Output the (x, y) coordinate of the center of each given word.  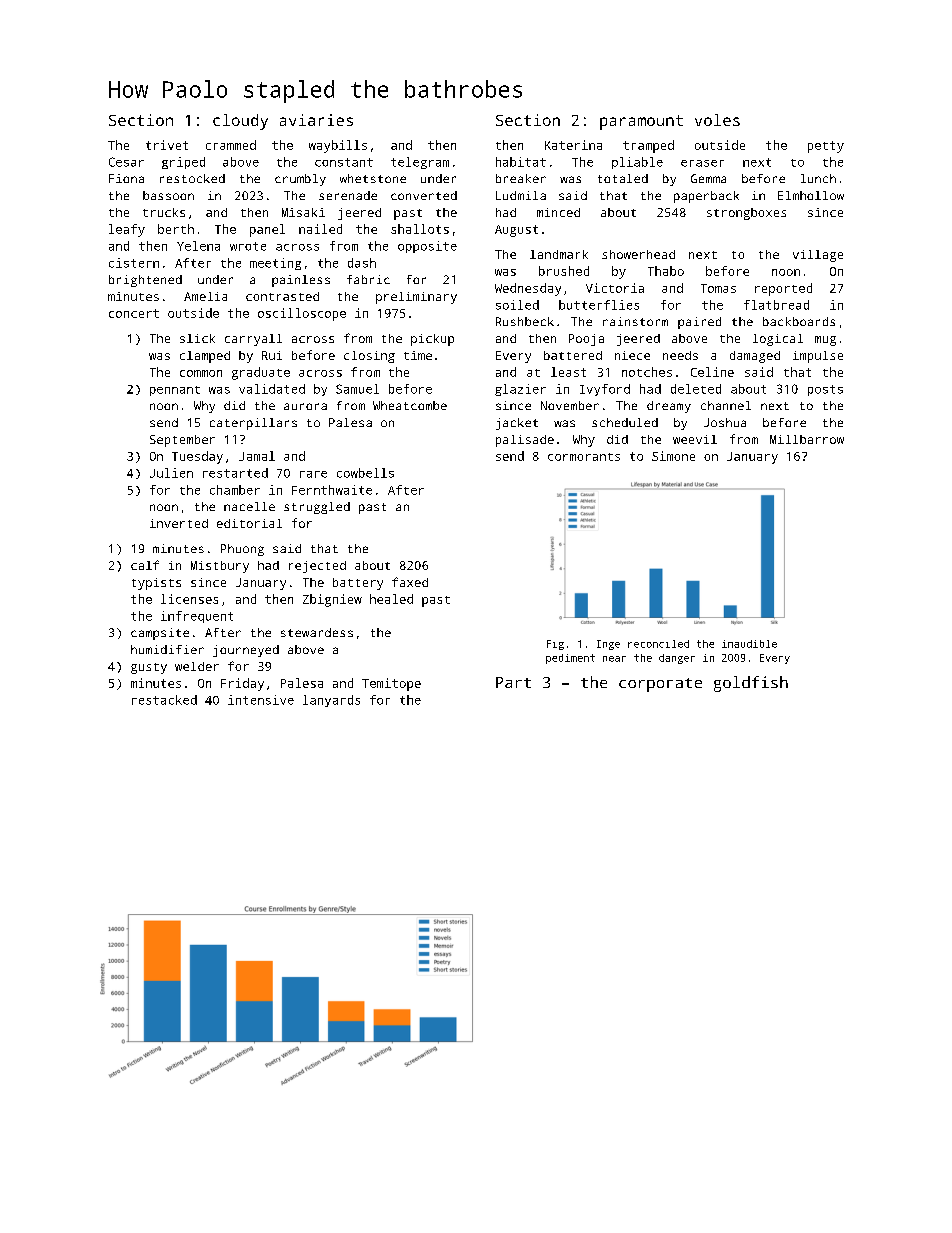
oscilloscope (302, 314)
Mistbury (220, 567)
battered (573, 355)
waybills (338, 146)
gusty (149, 668)
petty (826, 147)
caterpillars (253, 424)
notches (647, 372)
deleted (696, 389)
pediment (570, 659)
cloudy (240, 122)
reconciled (658, 644)
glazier (520, 390)
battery (358, 584)
